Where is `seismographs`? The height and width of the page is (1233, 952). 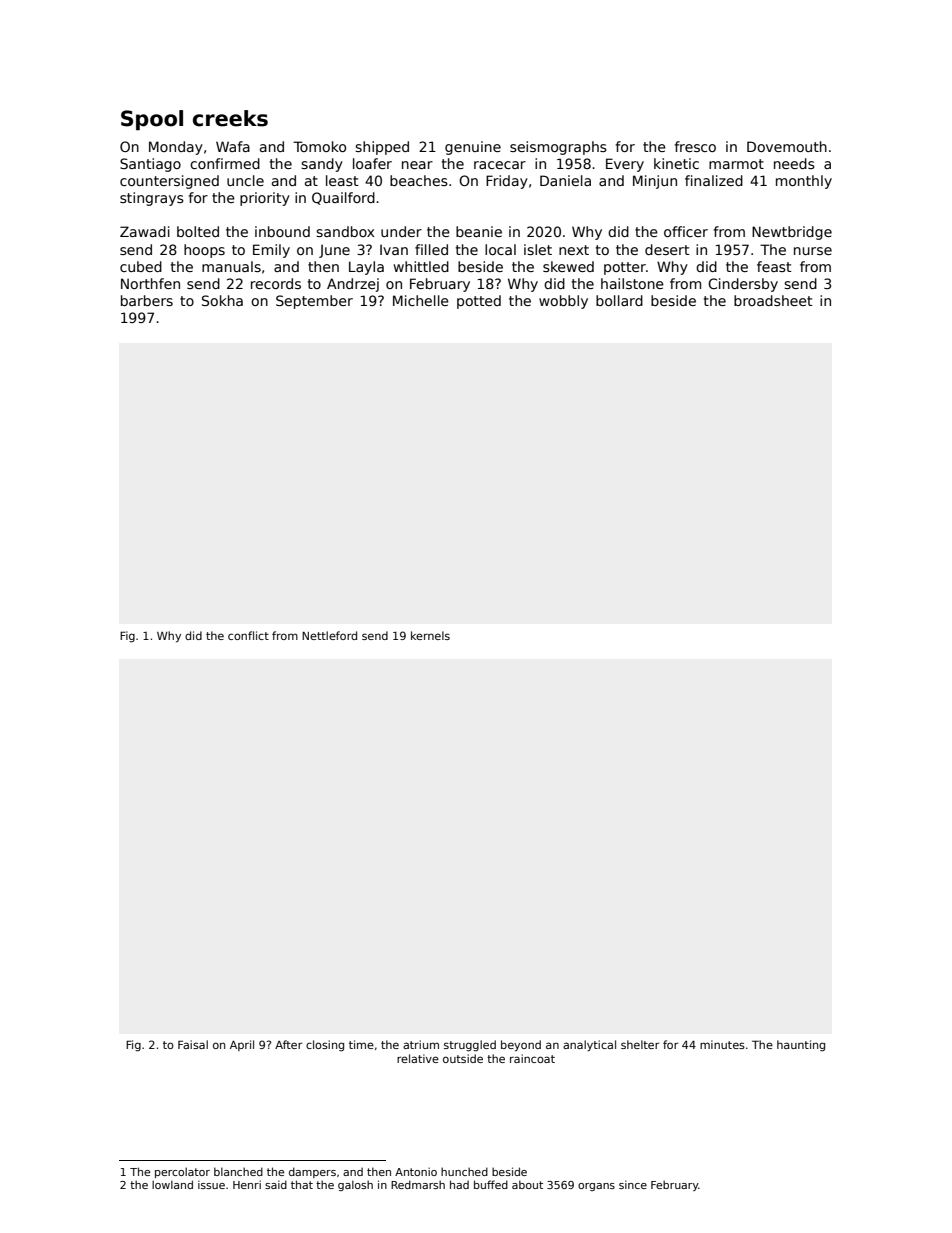
seismographs is located at coordinates (558, 148).
